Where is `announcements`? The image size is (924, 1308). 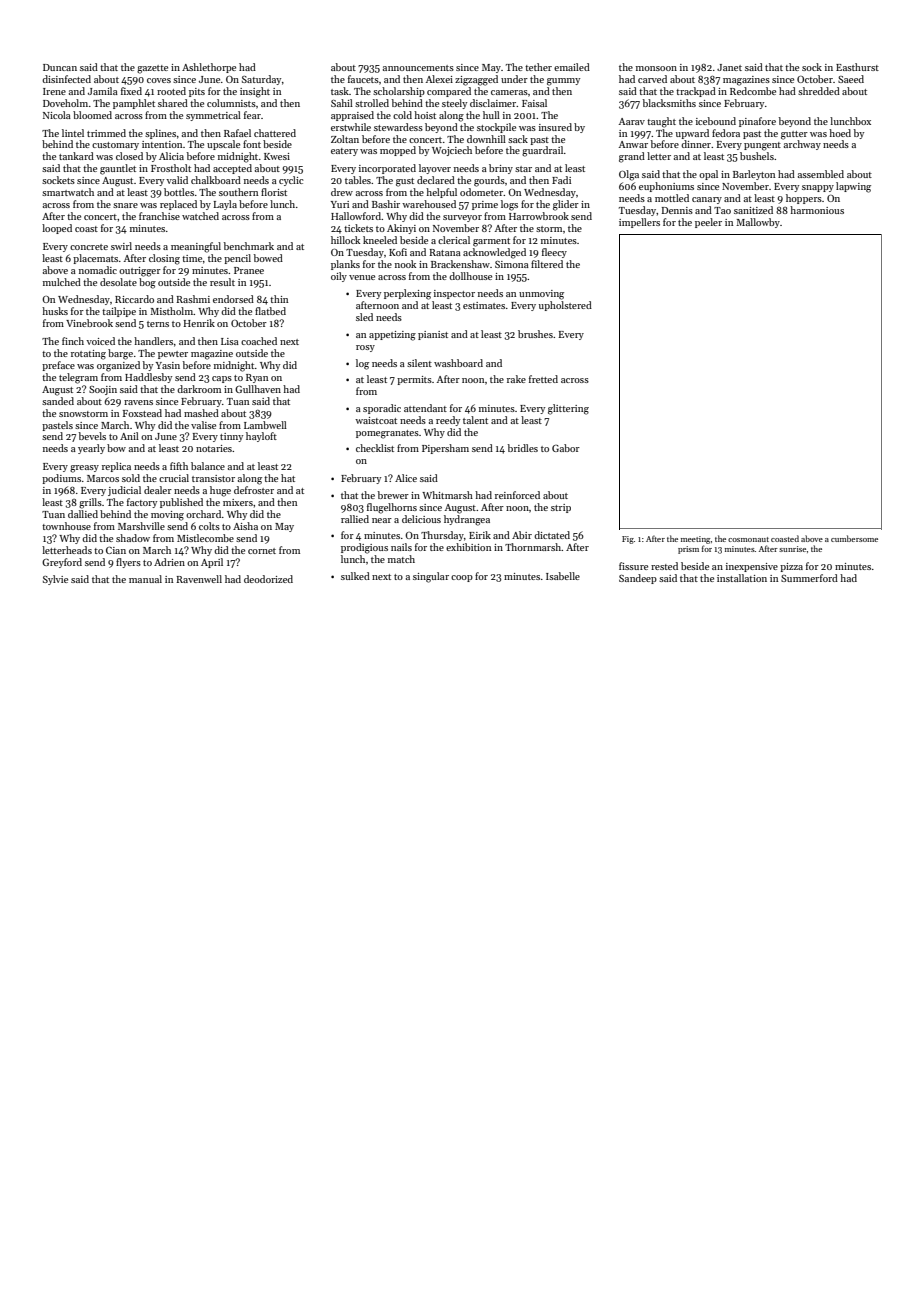
announcements is located at coordinates (418, 68).
